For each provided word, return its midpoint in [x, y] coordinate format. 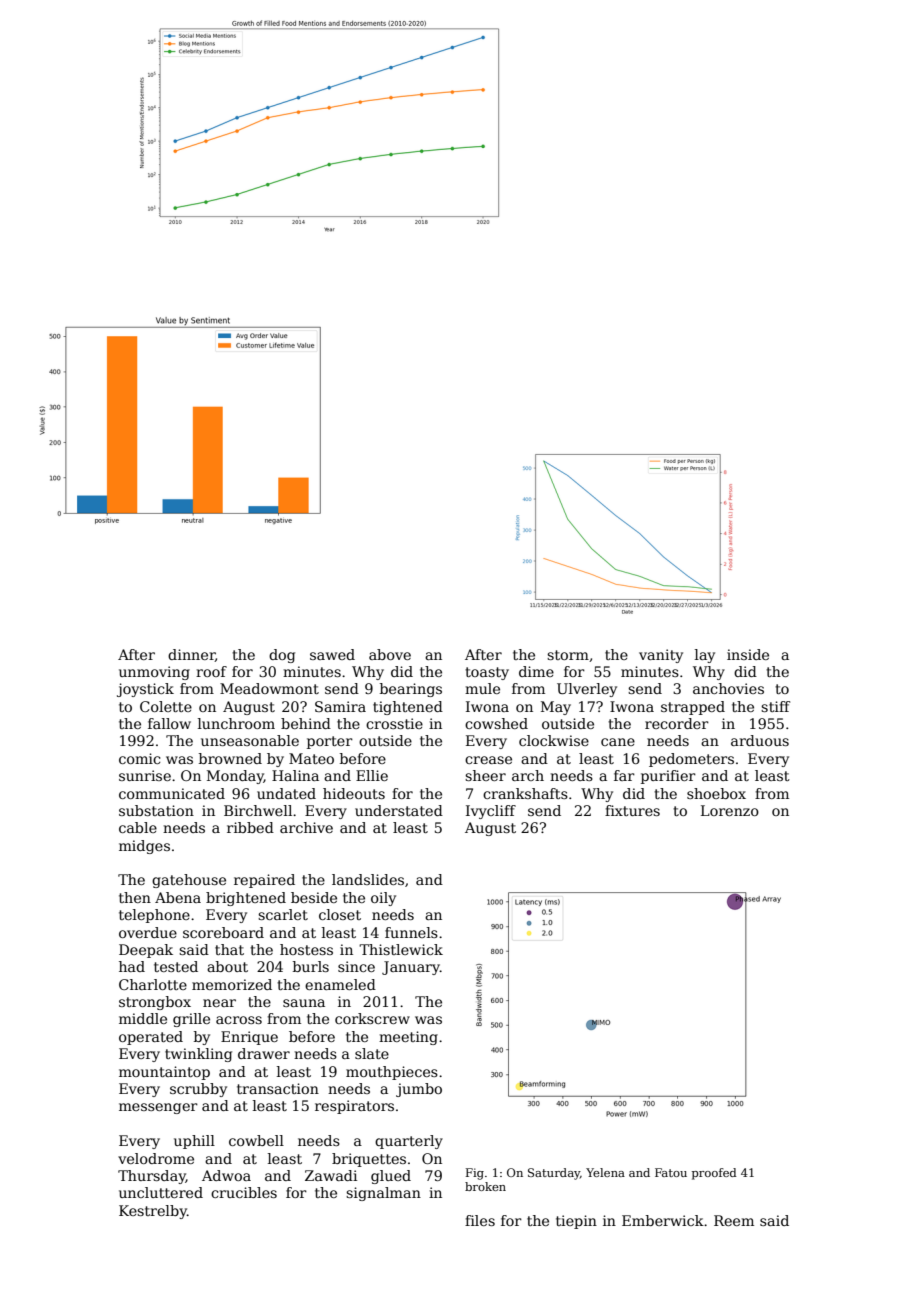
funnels [411, 932]
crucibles [244, 1192]
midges [144, 847]
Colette [166, 706]
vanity [661, 656]
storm [568, 655]
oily [383, 899]
